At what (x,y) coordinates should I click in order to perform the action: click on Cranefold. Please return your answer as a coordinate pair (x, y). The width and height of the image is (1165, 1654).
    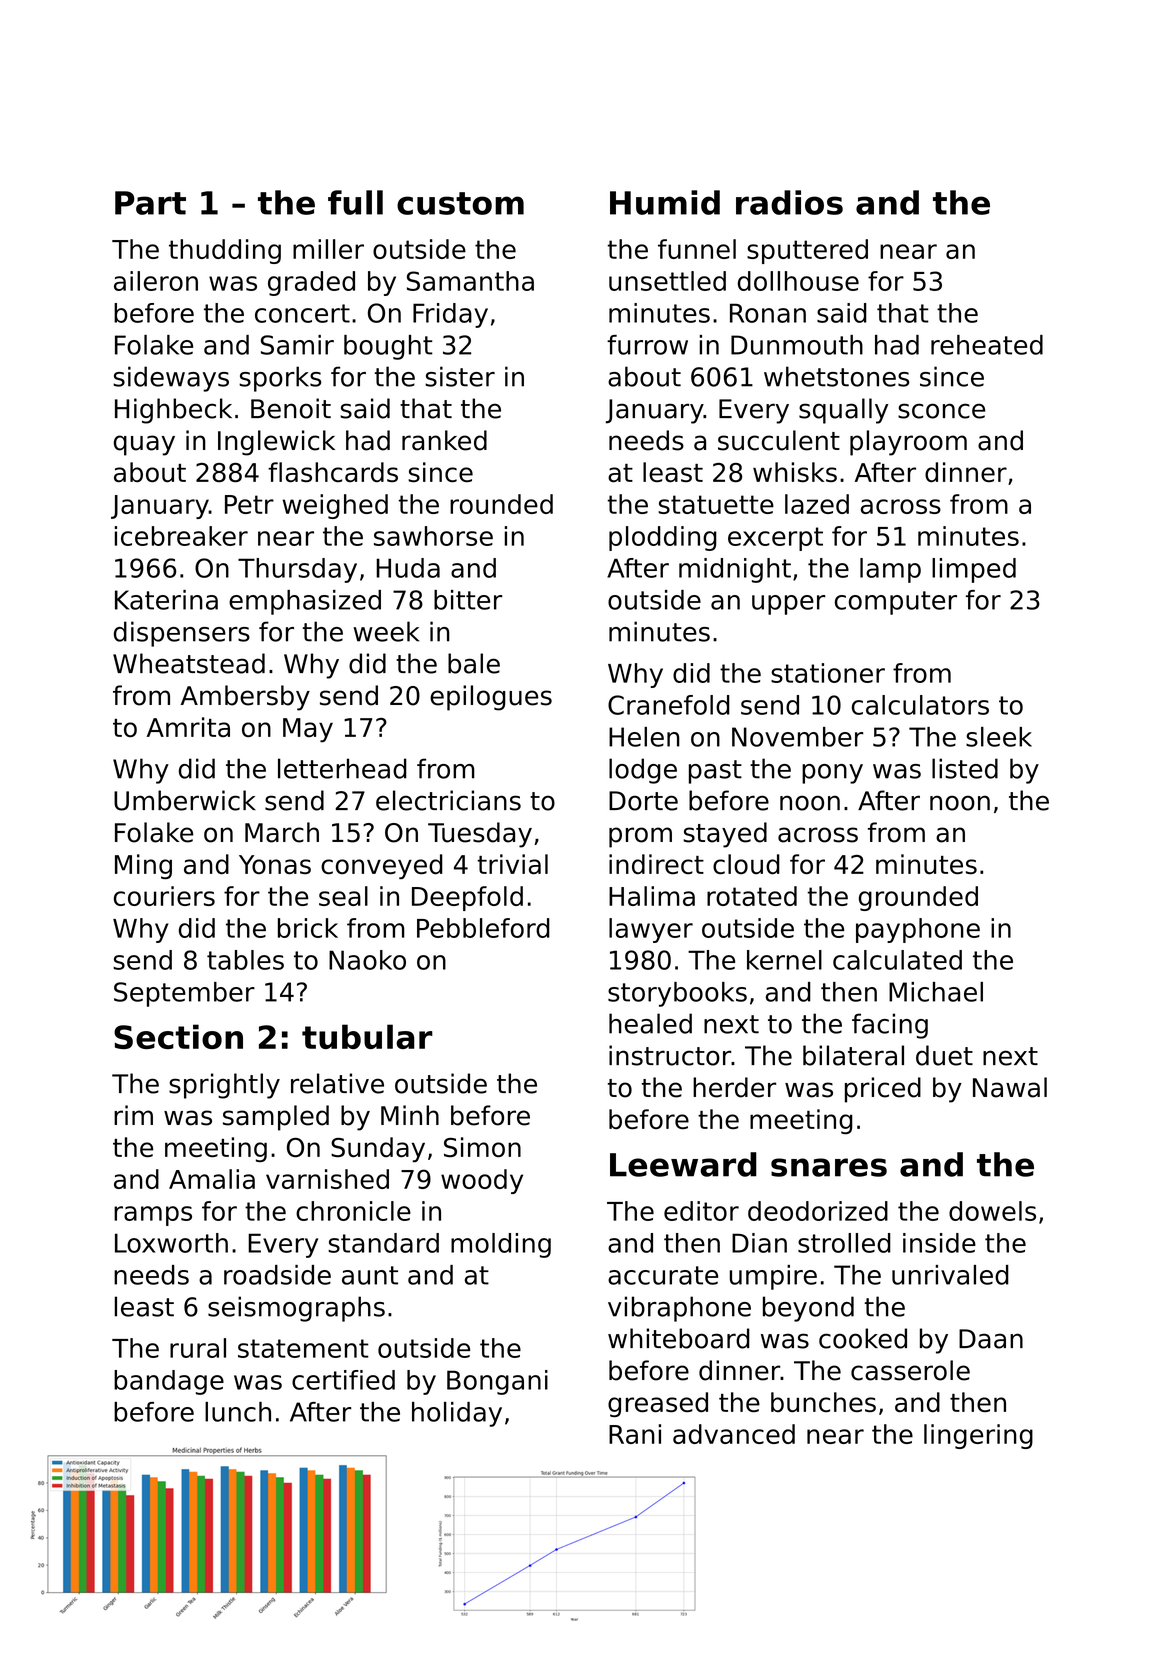
    Looking at the image, I should click on (669, 705).
